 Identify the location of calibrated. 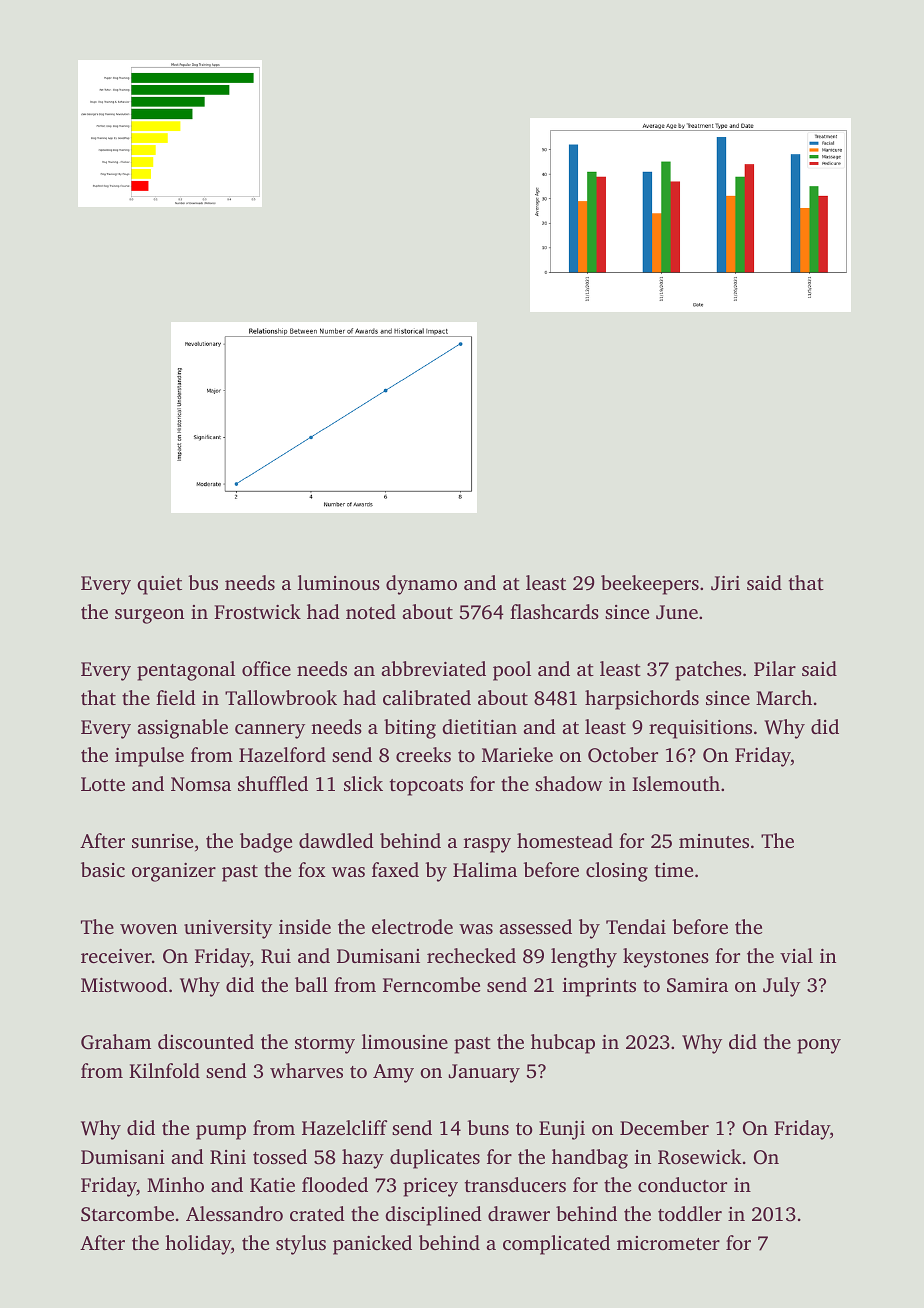
(427, 697).
